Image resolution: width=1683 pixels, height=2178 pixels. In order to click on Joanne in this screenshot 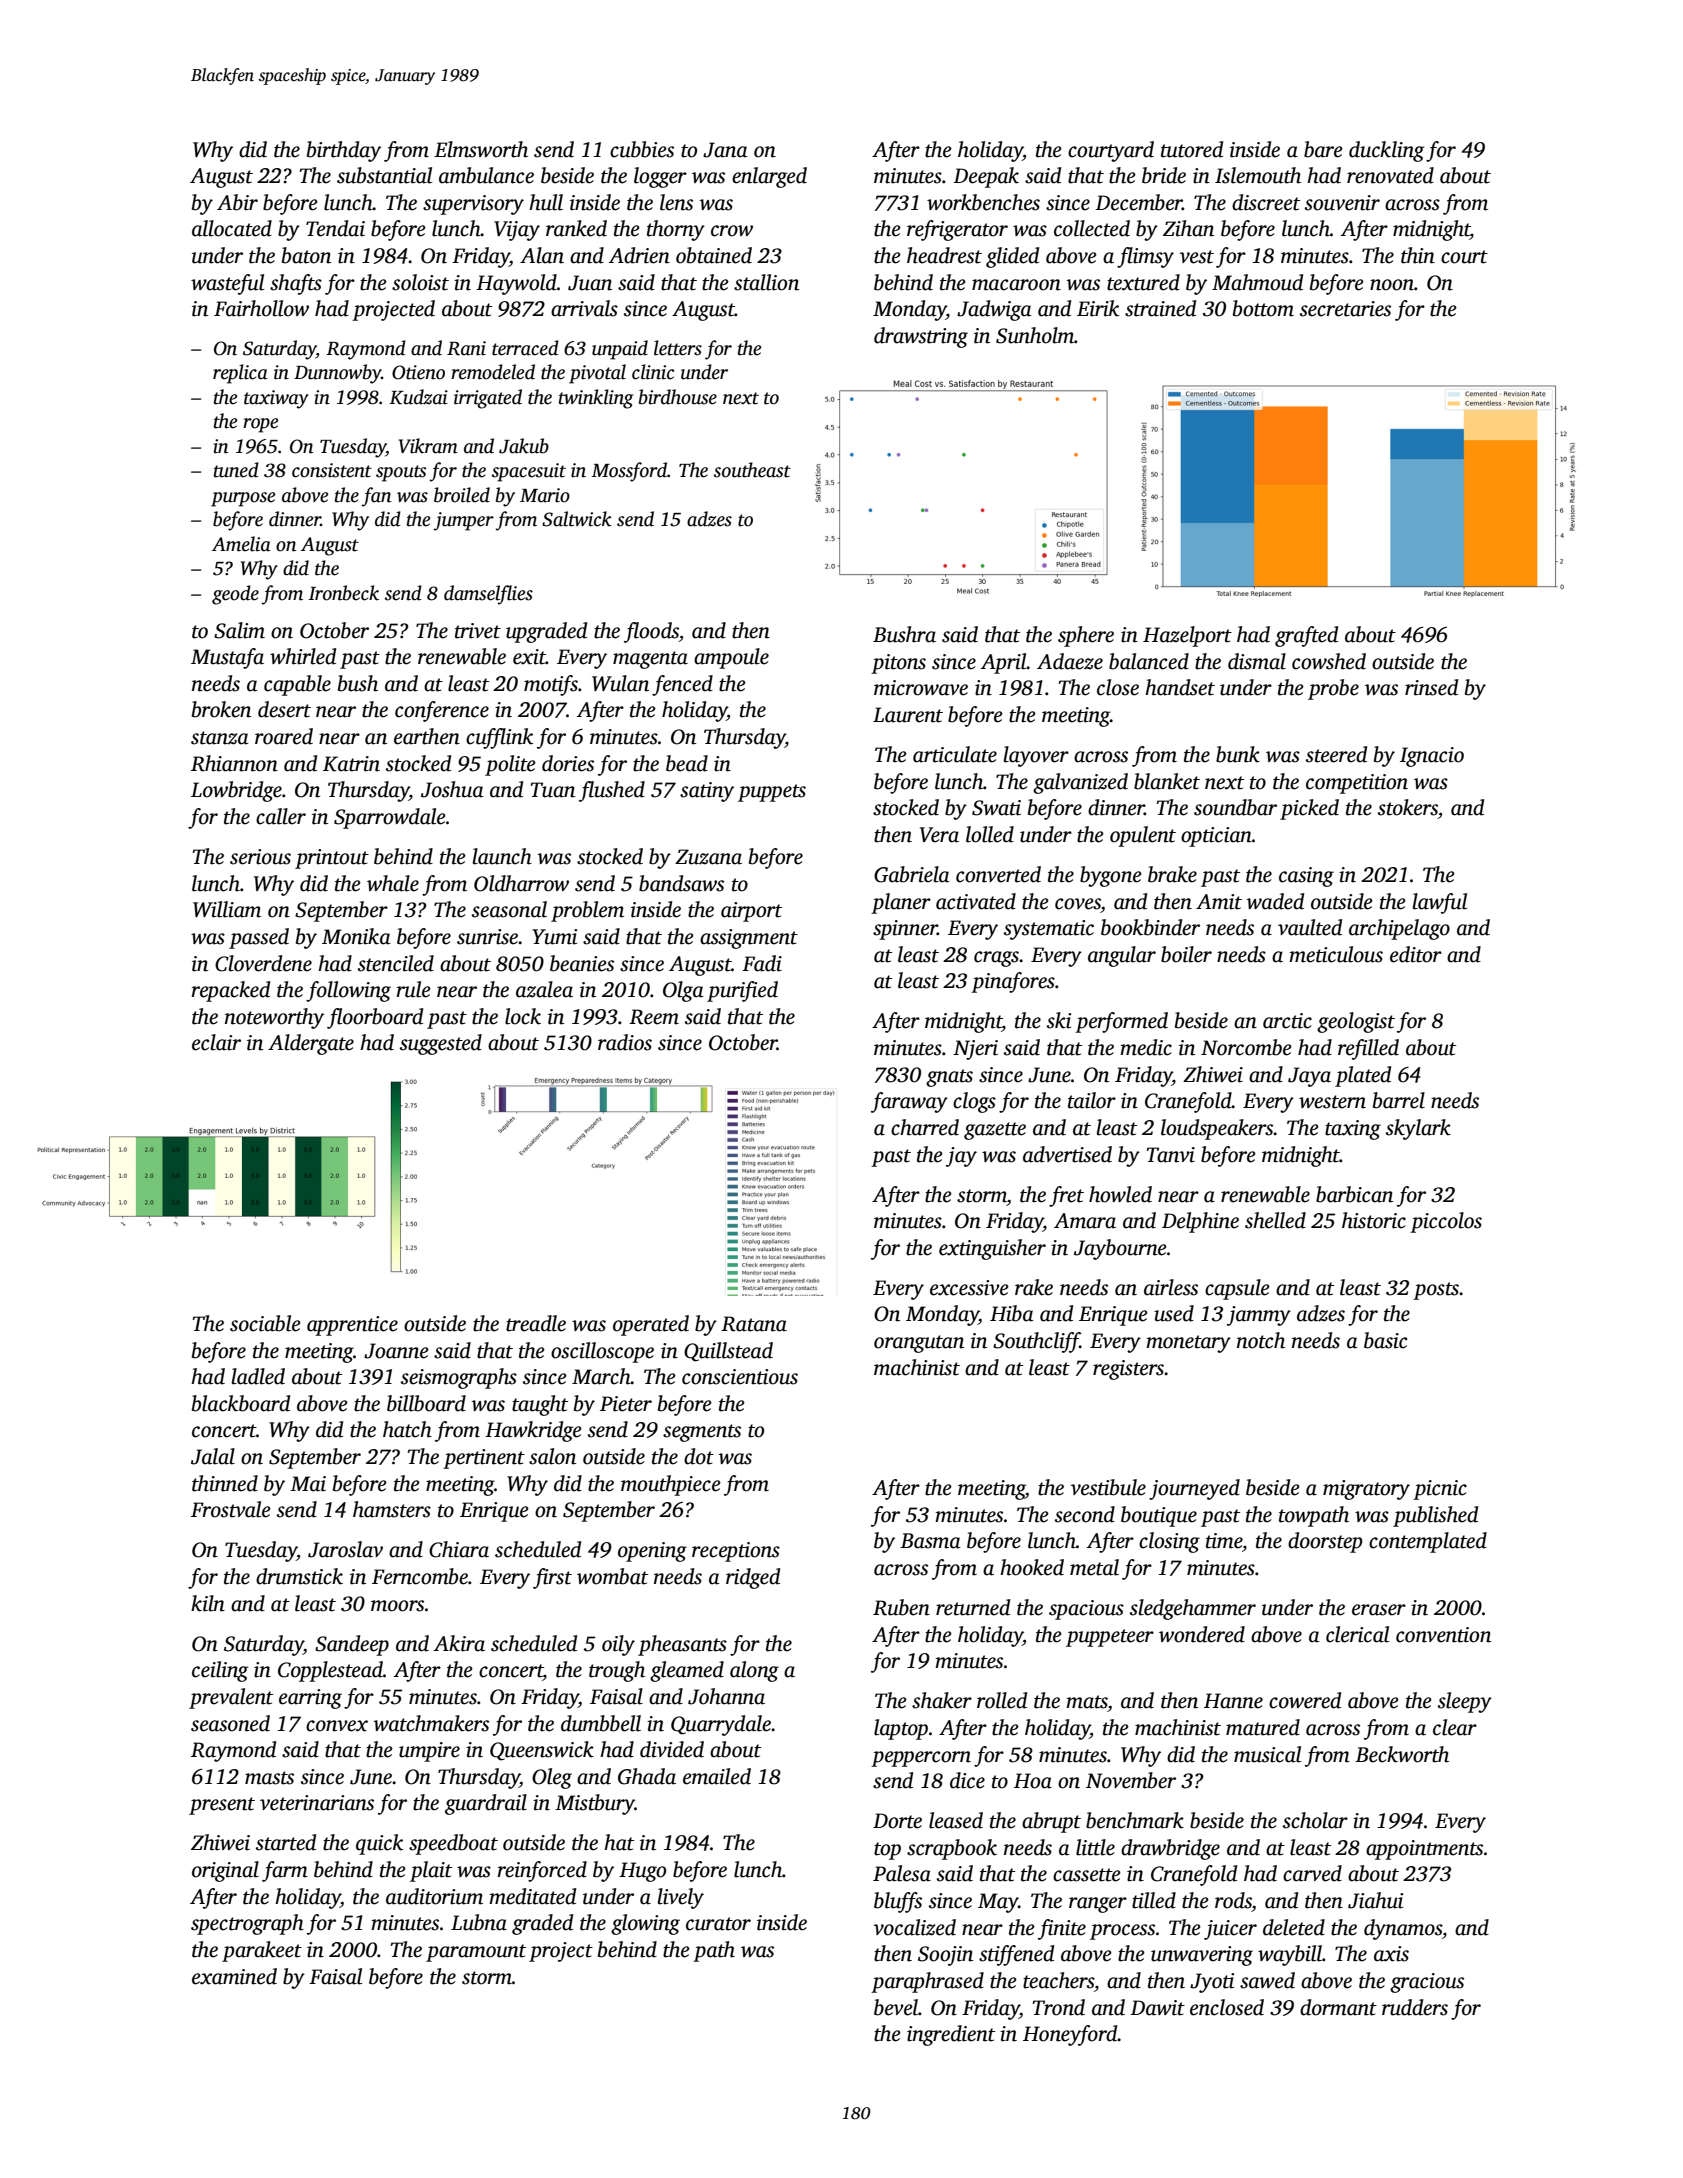, I will do `click(396, 1351)`.
